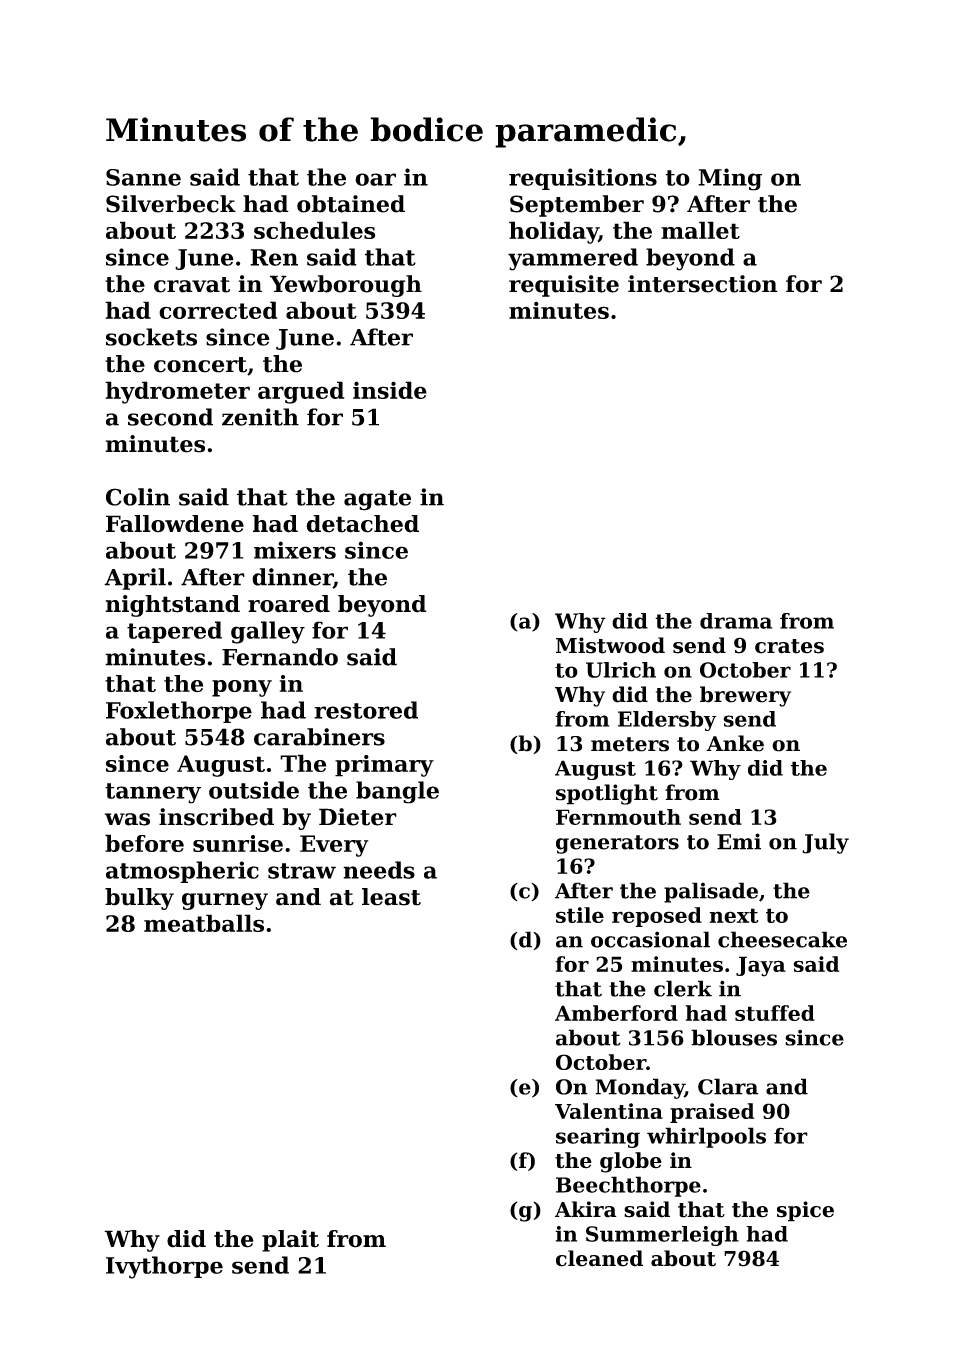  Describe the element at coordinates (204, 923) in the page. I see `meatballs` at that location.
